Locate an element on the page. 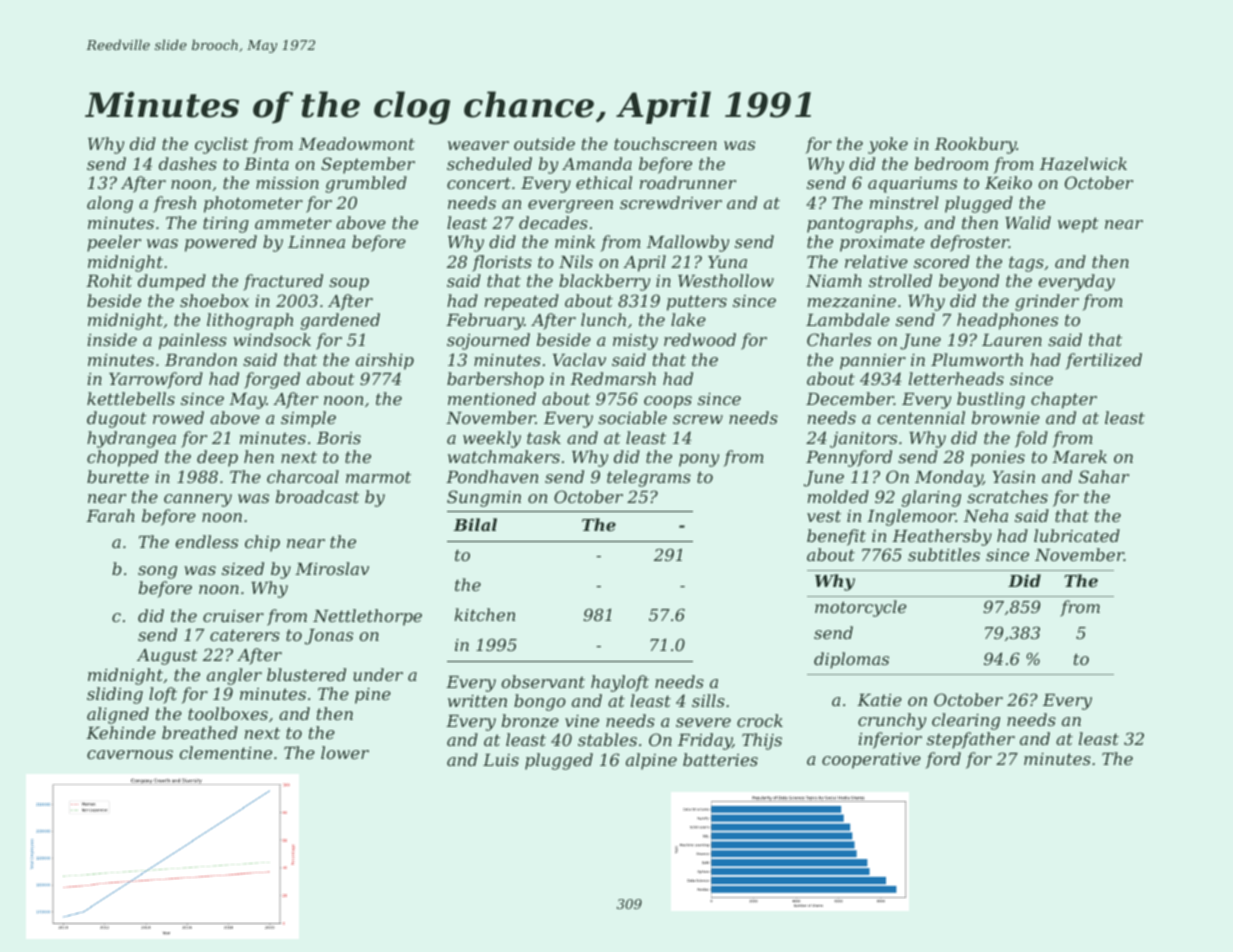  along is located at coordinates (110, 204).
